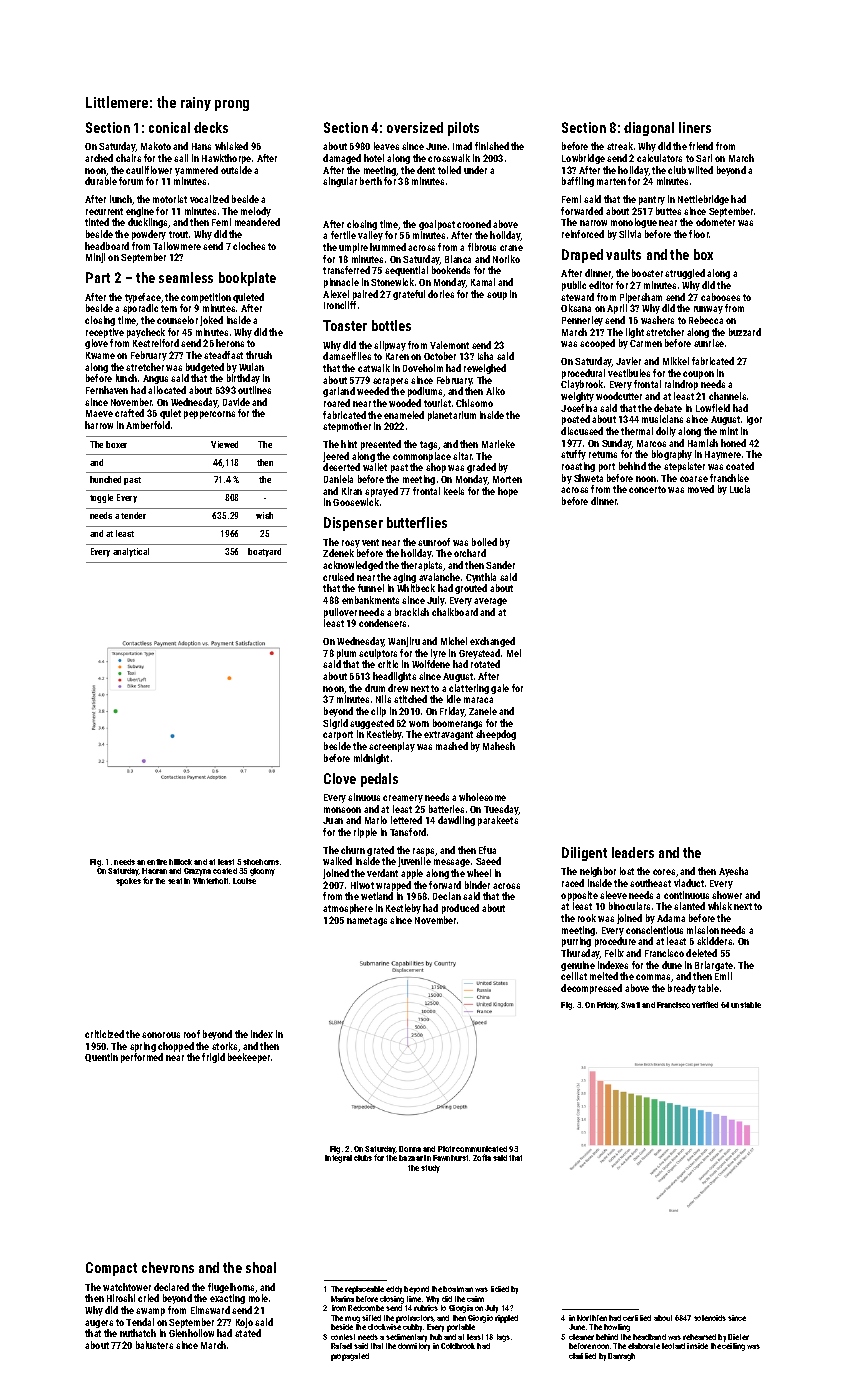  Describe the element at coordinates (261, 862) in the page. I see `shoehorns` at that location.
